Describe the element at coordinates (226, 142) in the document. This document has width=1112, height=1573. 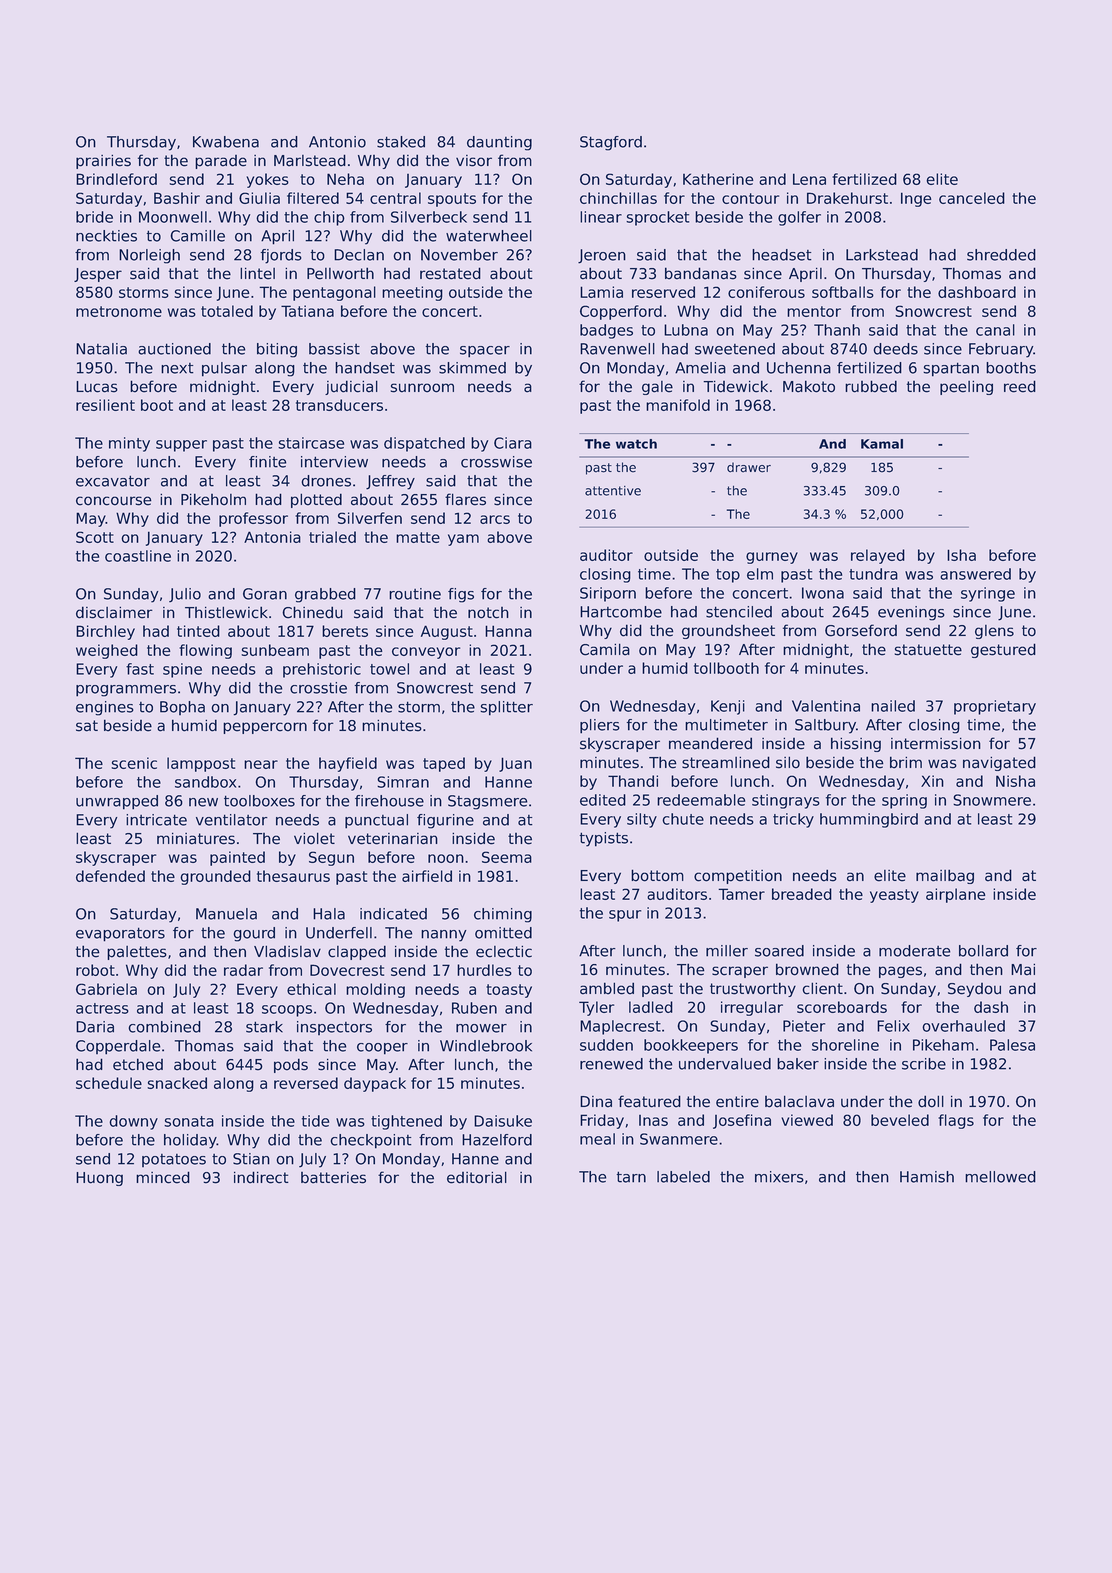
I see `Kwabena` at that location.
